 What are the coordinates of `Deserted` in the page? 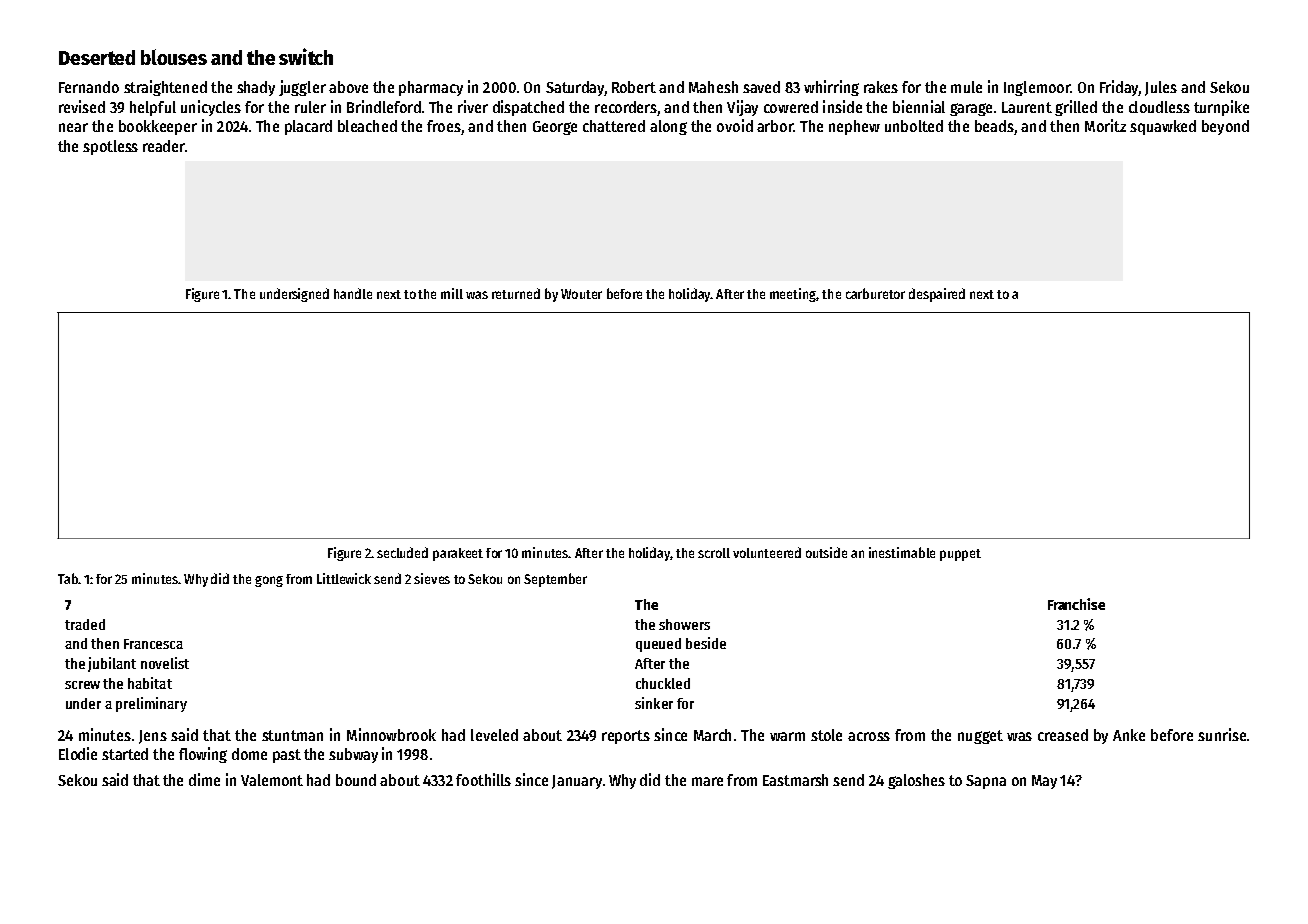 It's located at (97, 57).
